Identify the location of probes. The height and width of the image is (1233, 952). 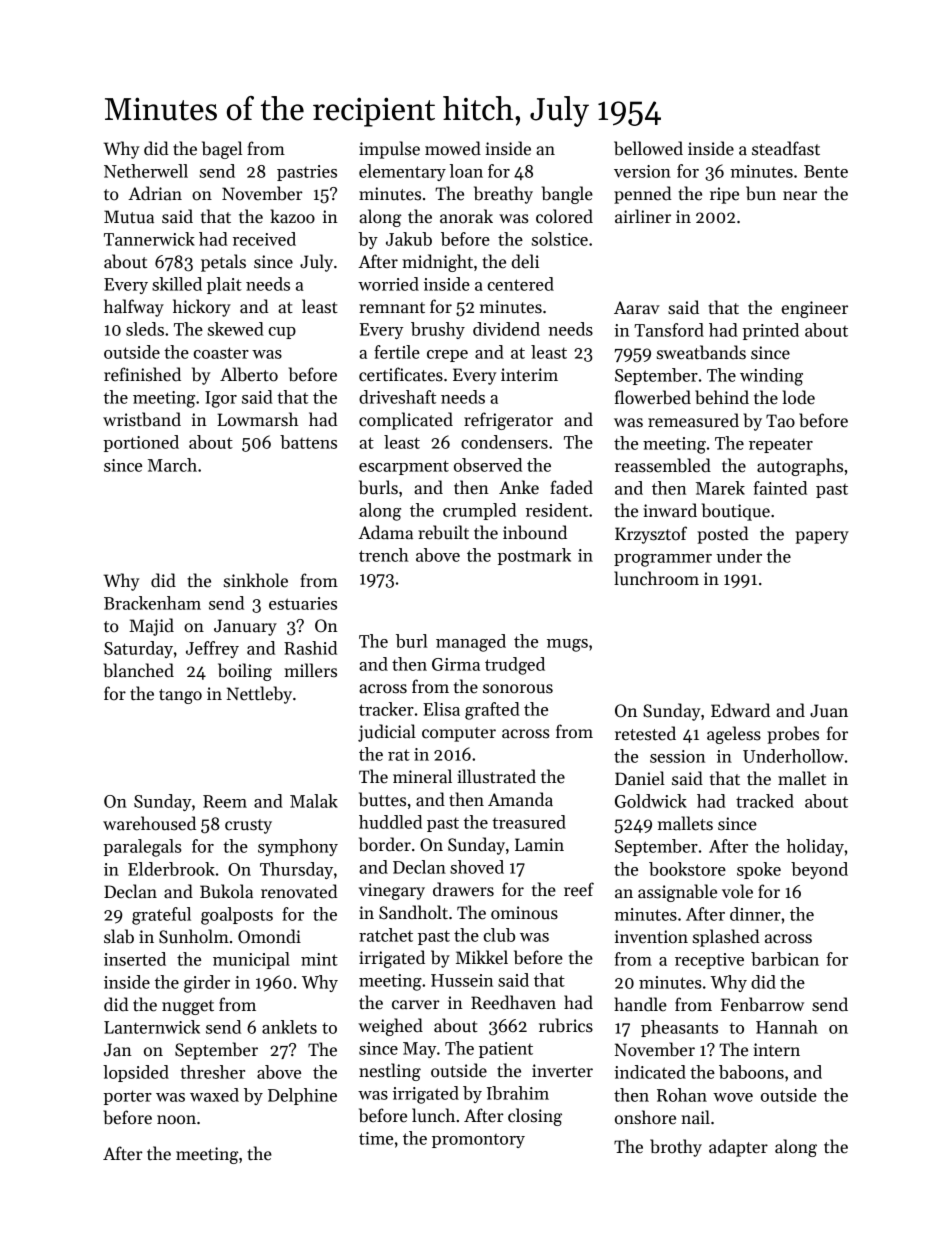
(793, 735).
